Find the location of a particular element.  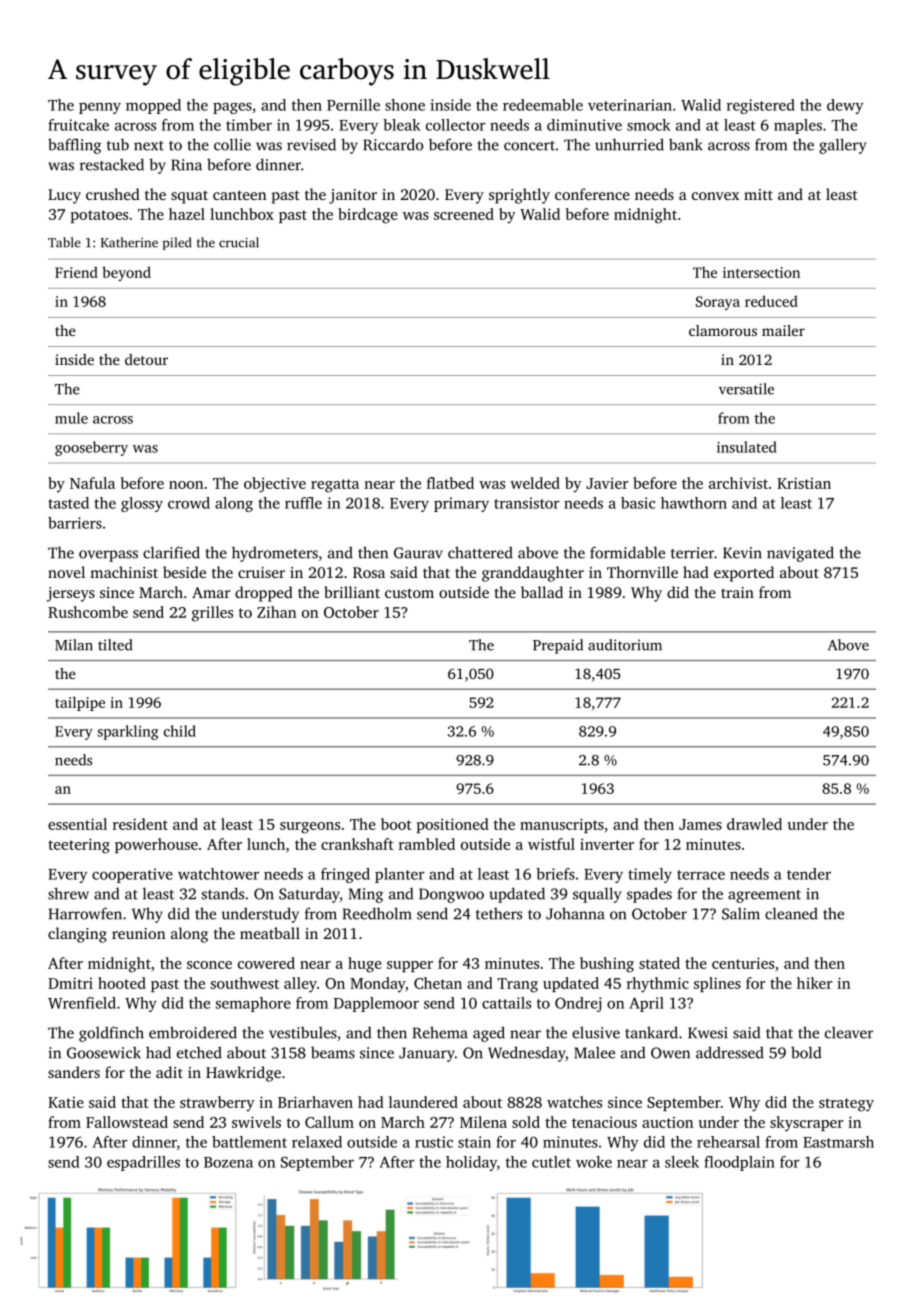

hiker is located at coordinates (814, 983).
